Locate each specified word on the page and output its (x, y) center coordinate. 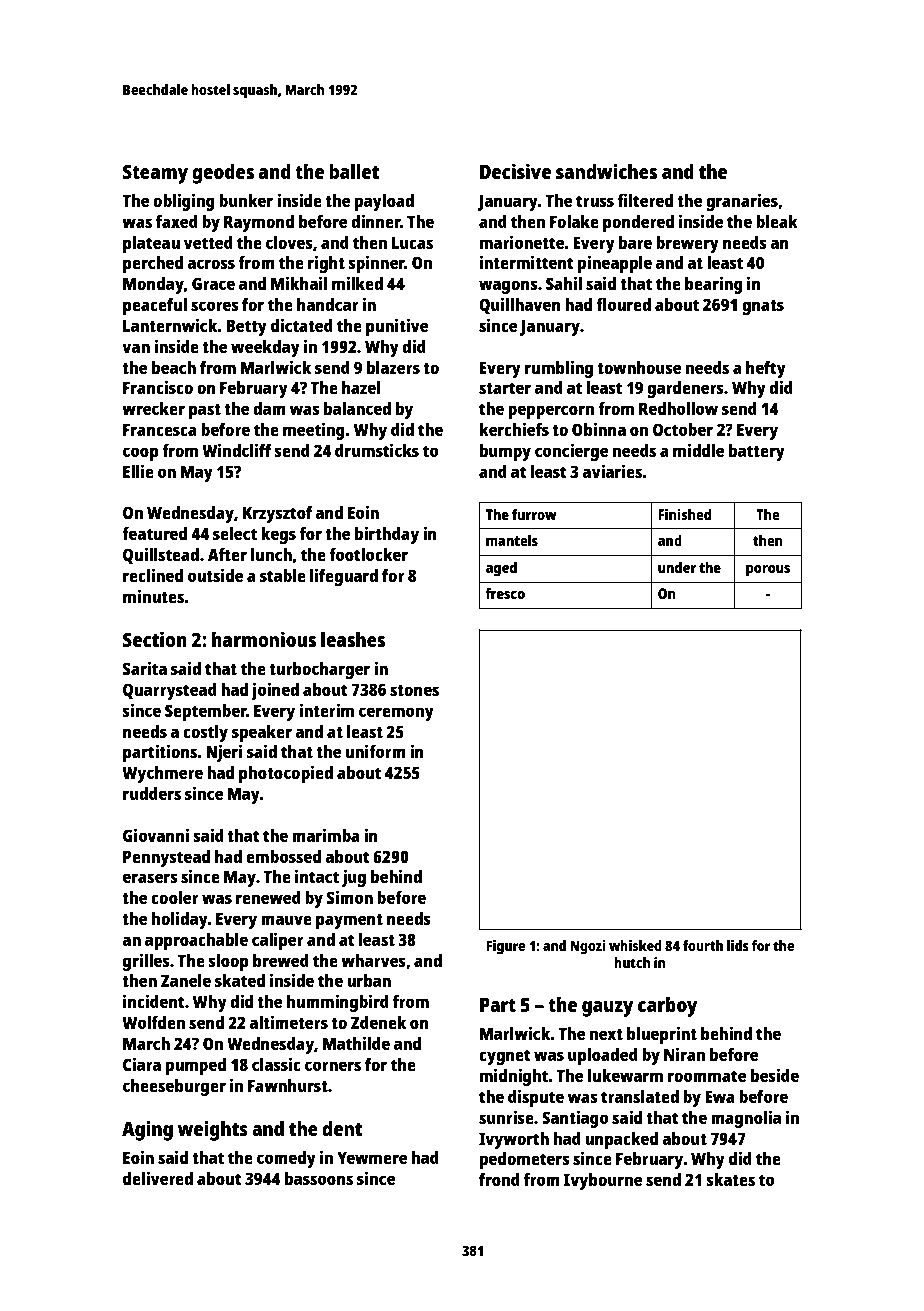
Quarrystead (170, 691)
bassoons (319, 1178)
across (211, 264)
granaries (742, 202)
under (677, 567)
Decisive (515, 171)
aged (501, 569)
